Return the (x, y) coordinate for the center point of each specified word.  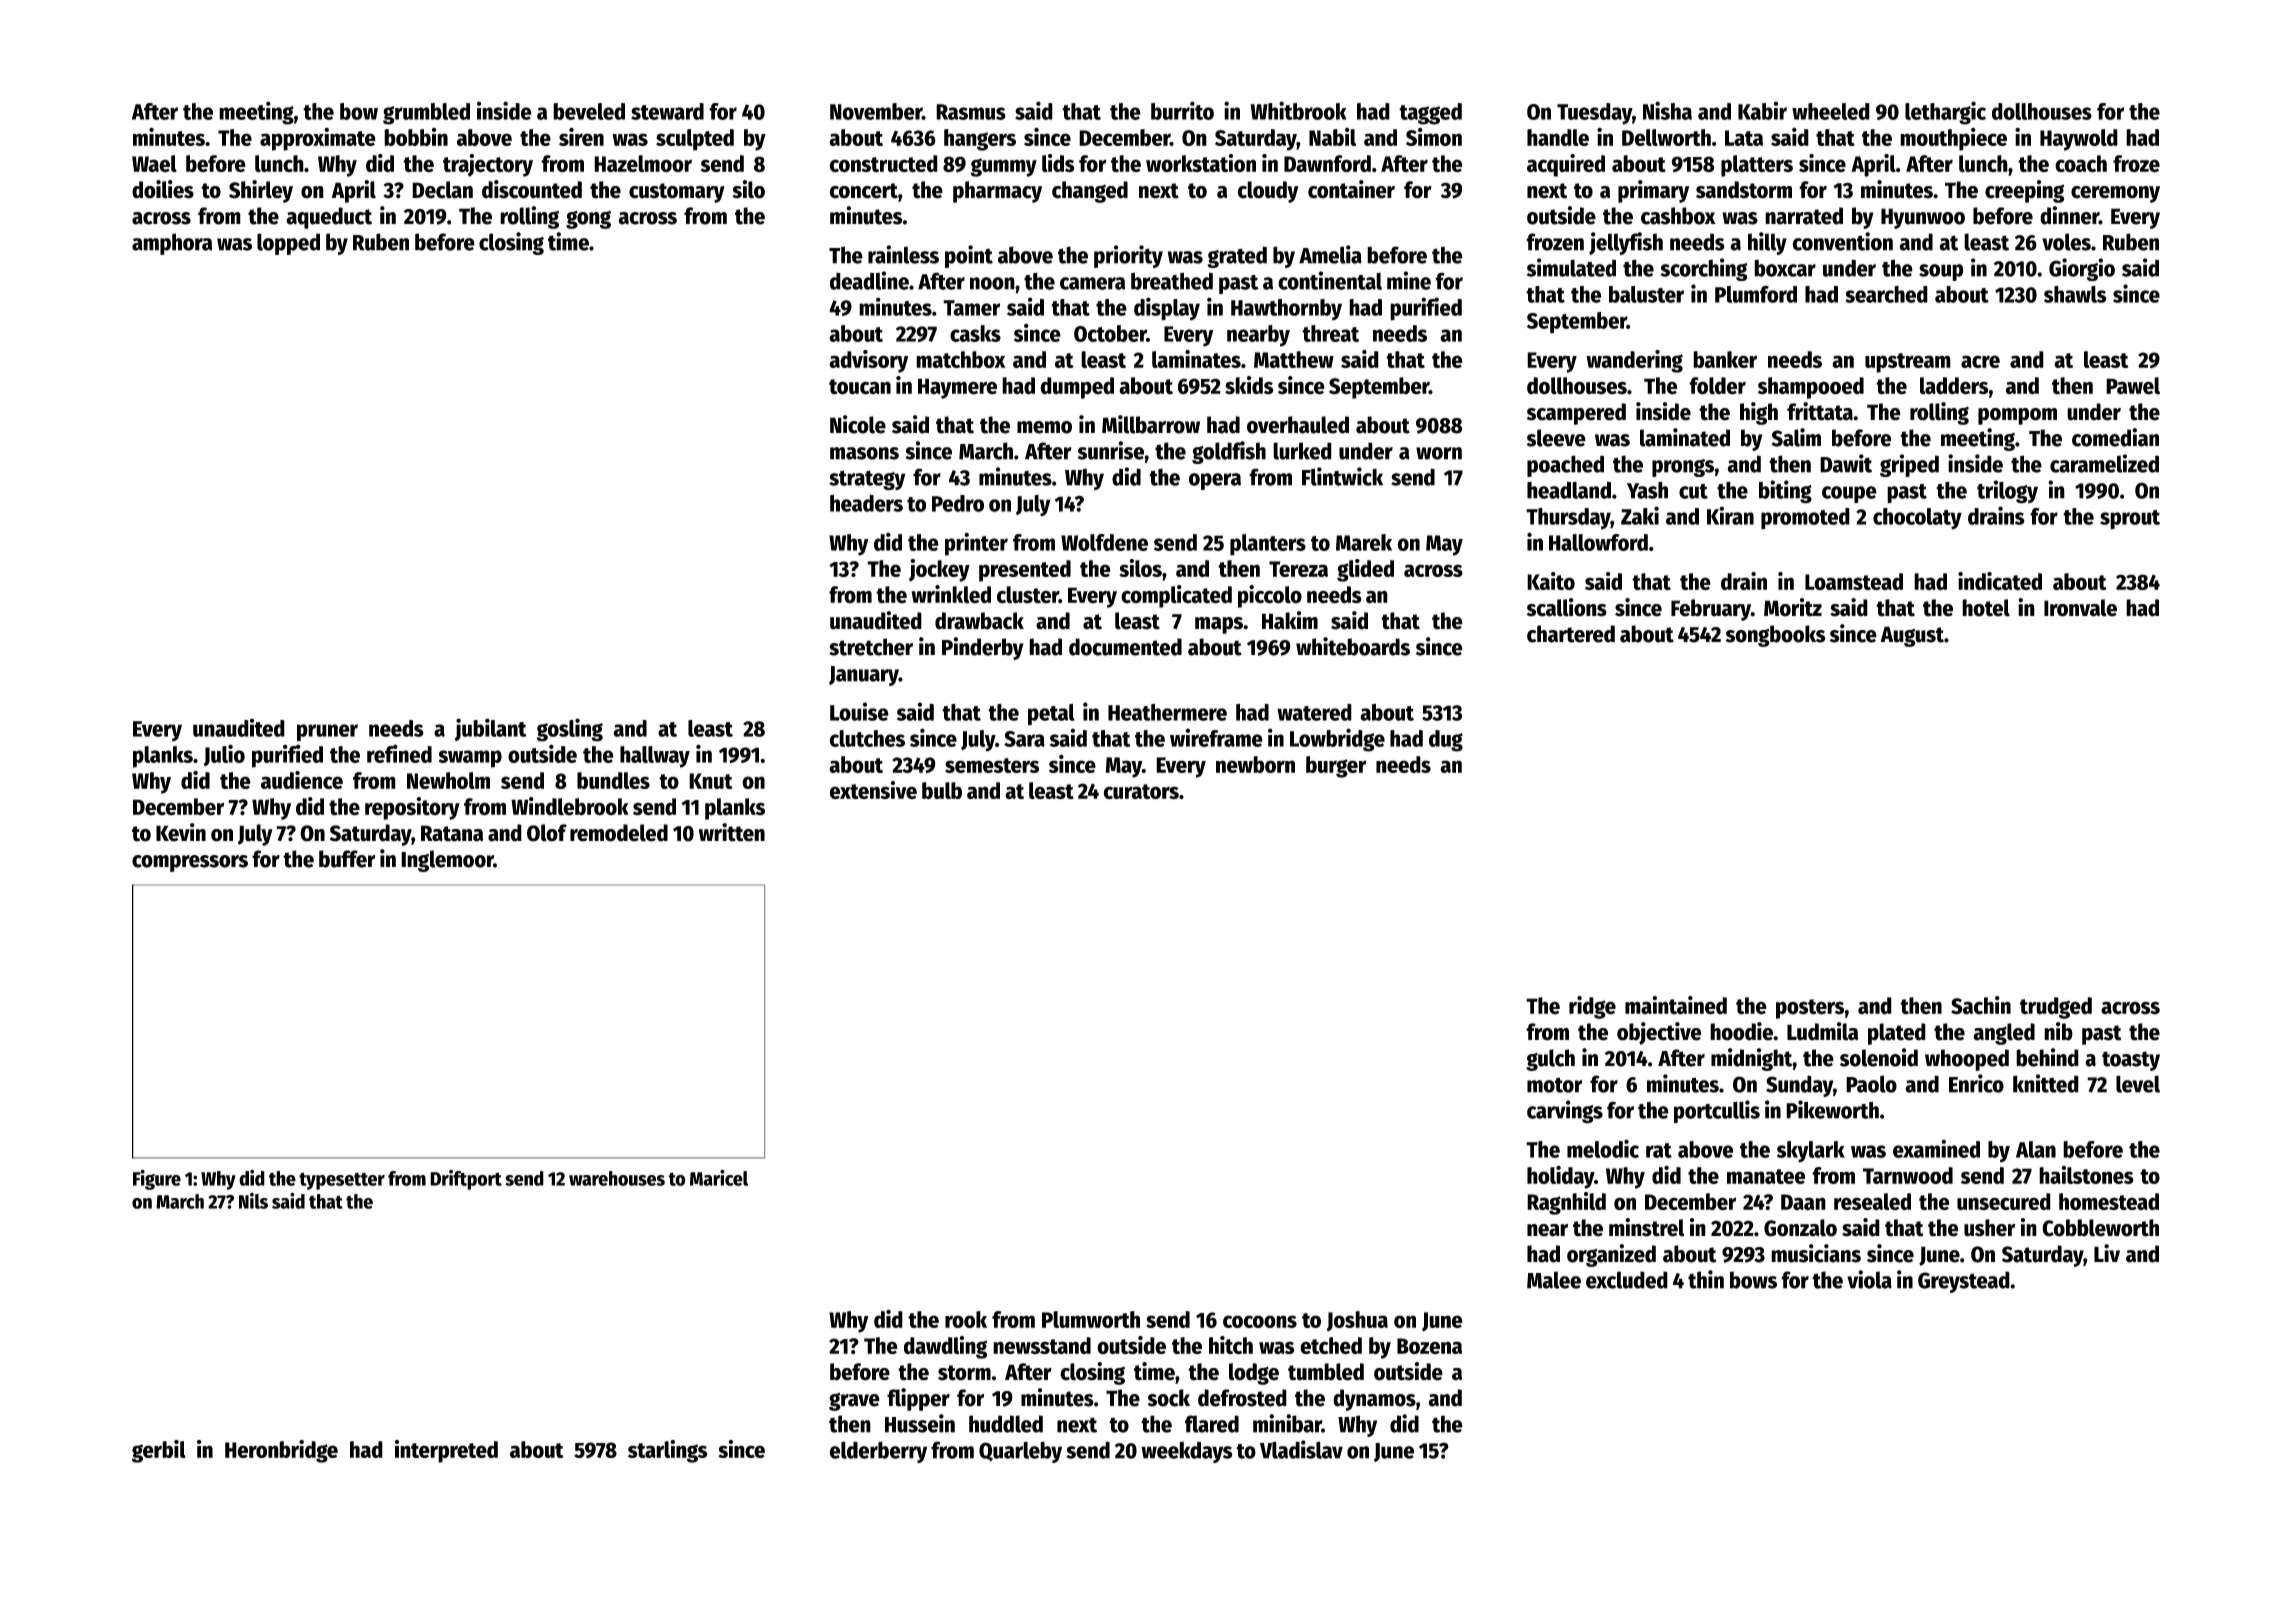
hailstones (2086, 1175)
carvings (1565, 1112)
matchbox (961, 359)
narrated (1804, 216)
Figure (157, 1180)
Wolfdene (1104, 542)
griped (1909, 465)
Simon (1434, 137)
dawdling (945, 1347)
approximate (318, 139)
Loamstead (1854, 582)
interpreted (446, 1451)
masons (864, 453)
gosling (570, 730)
